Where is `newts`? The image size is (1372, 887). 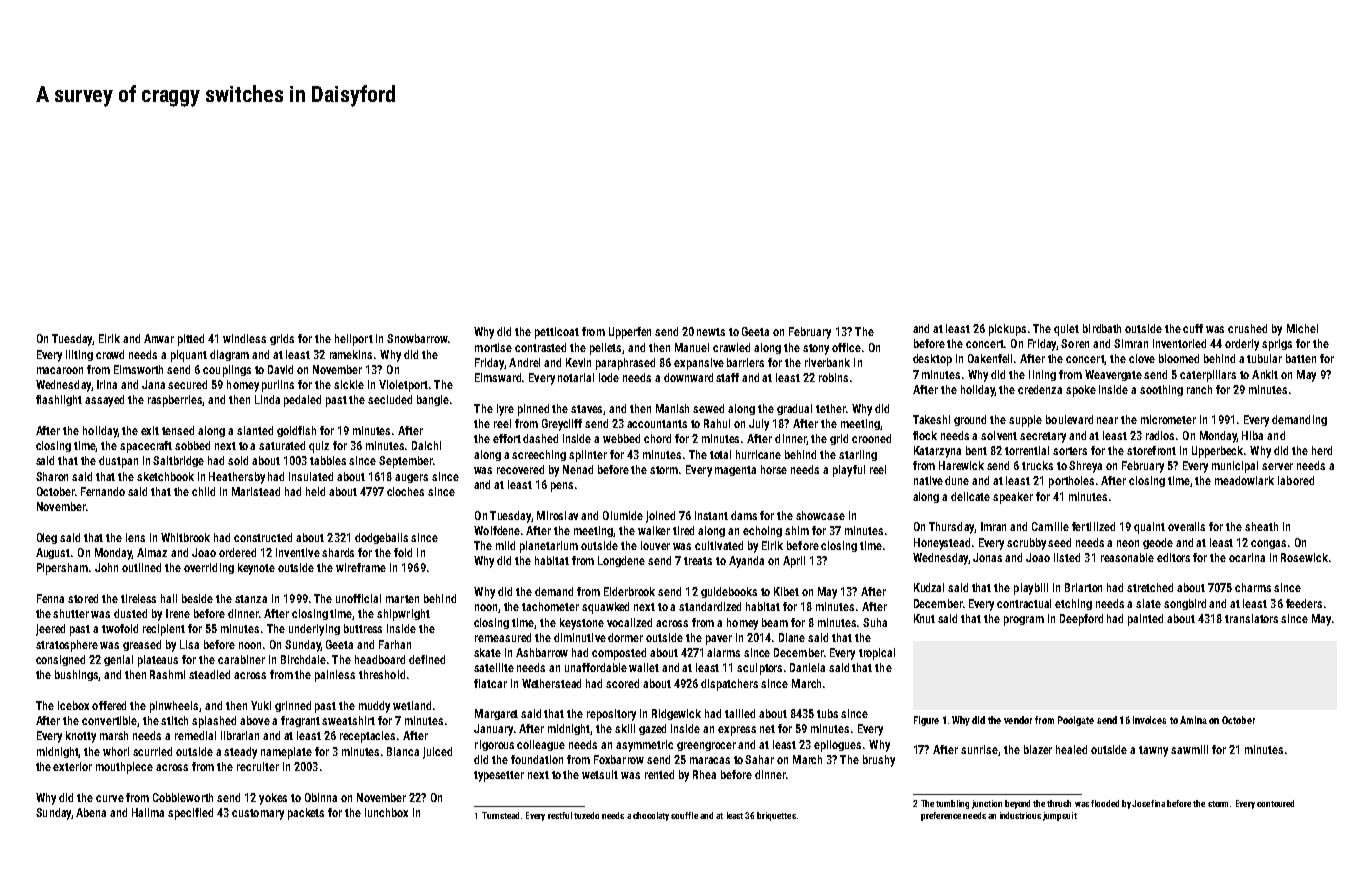 newts is located at coordinates (711, 332).
